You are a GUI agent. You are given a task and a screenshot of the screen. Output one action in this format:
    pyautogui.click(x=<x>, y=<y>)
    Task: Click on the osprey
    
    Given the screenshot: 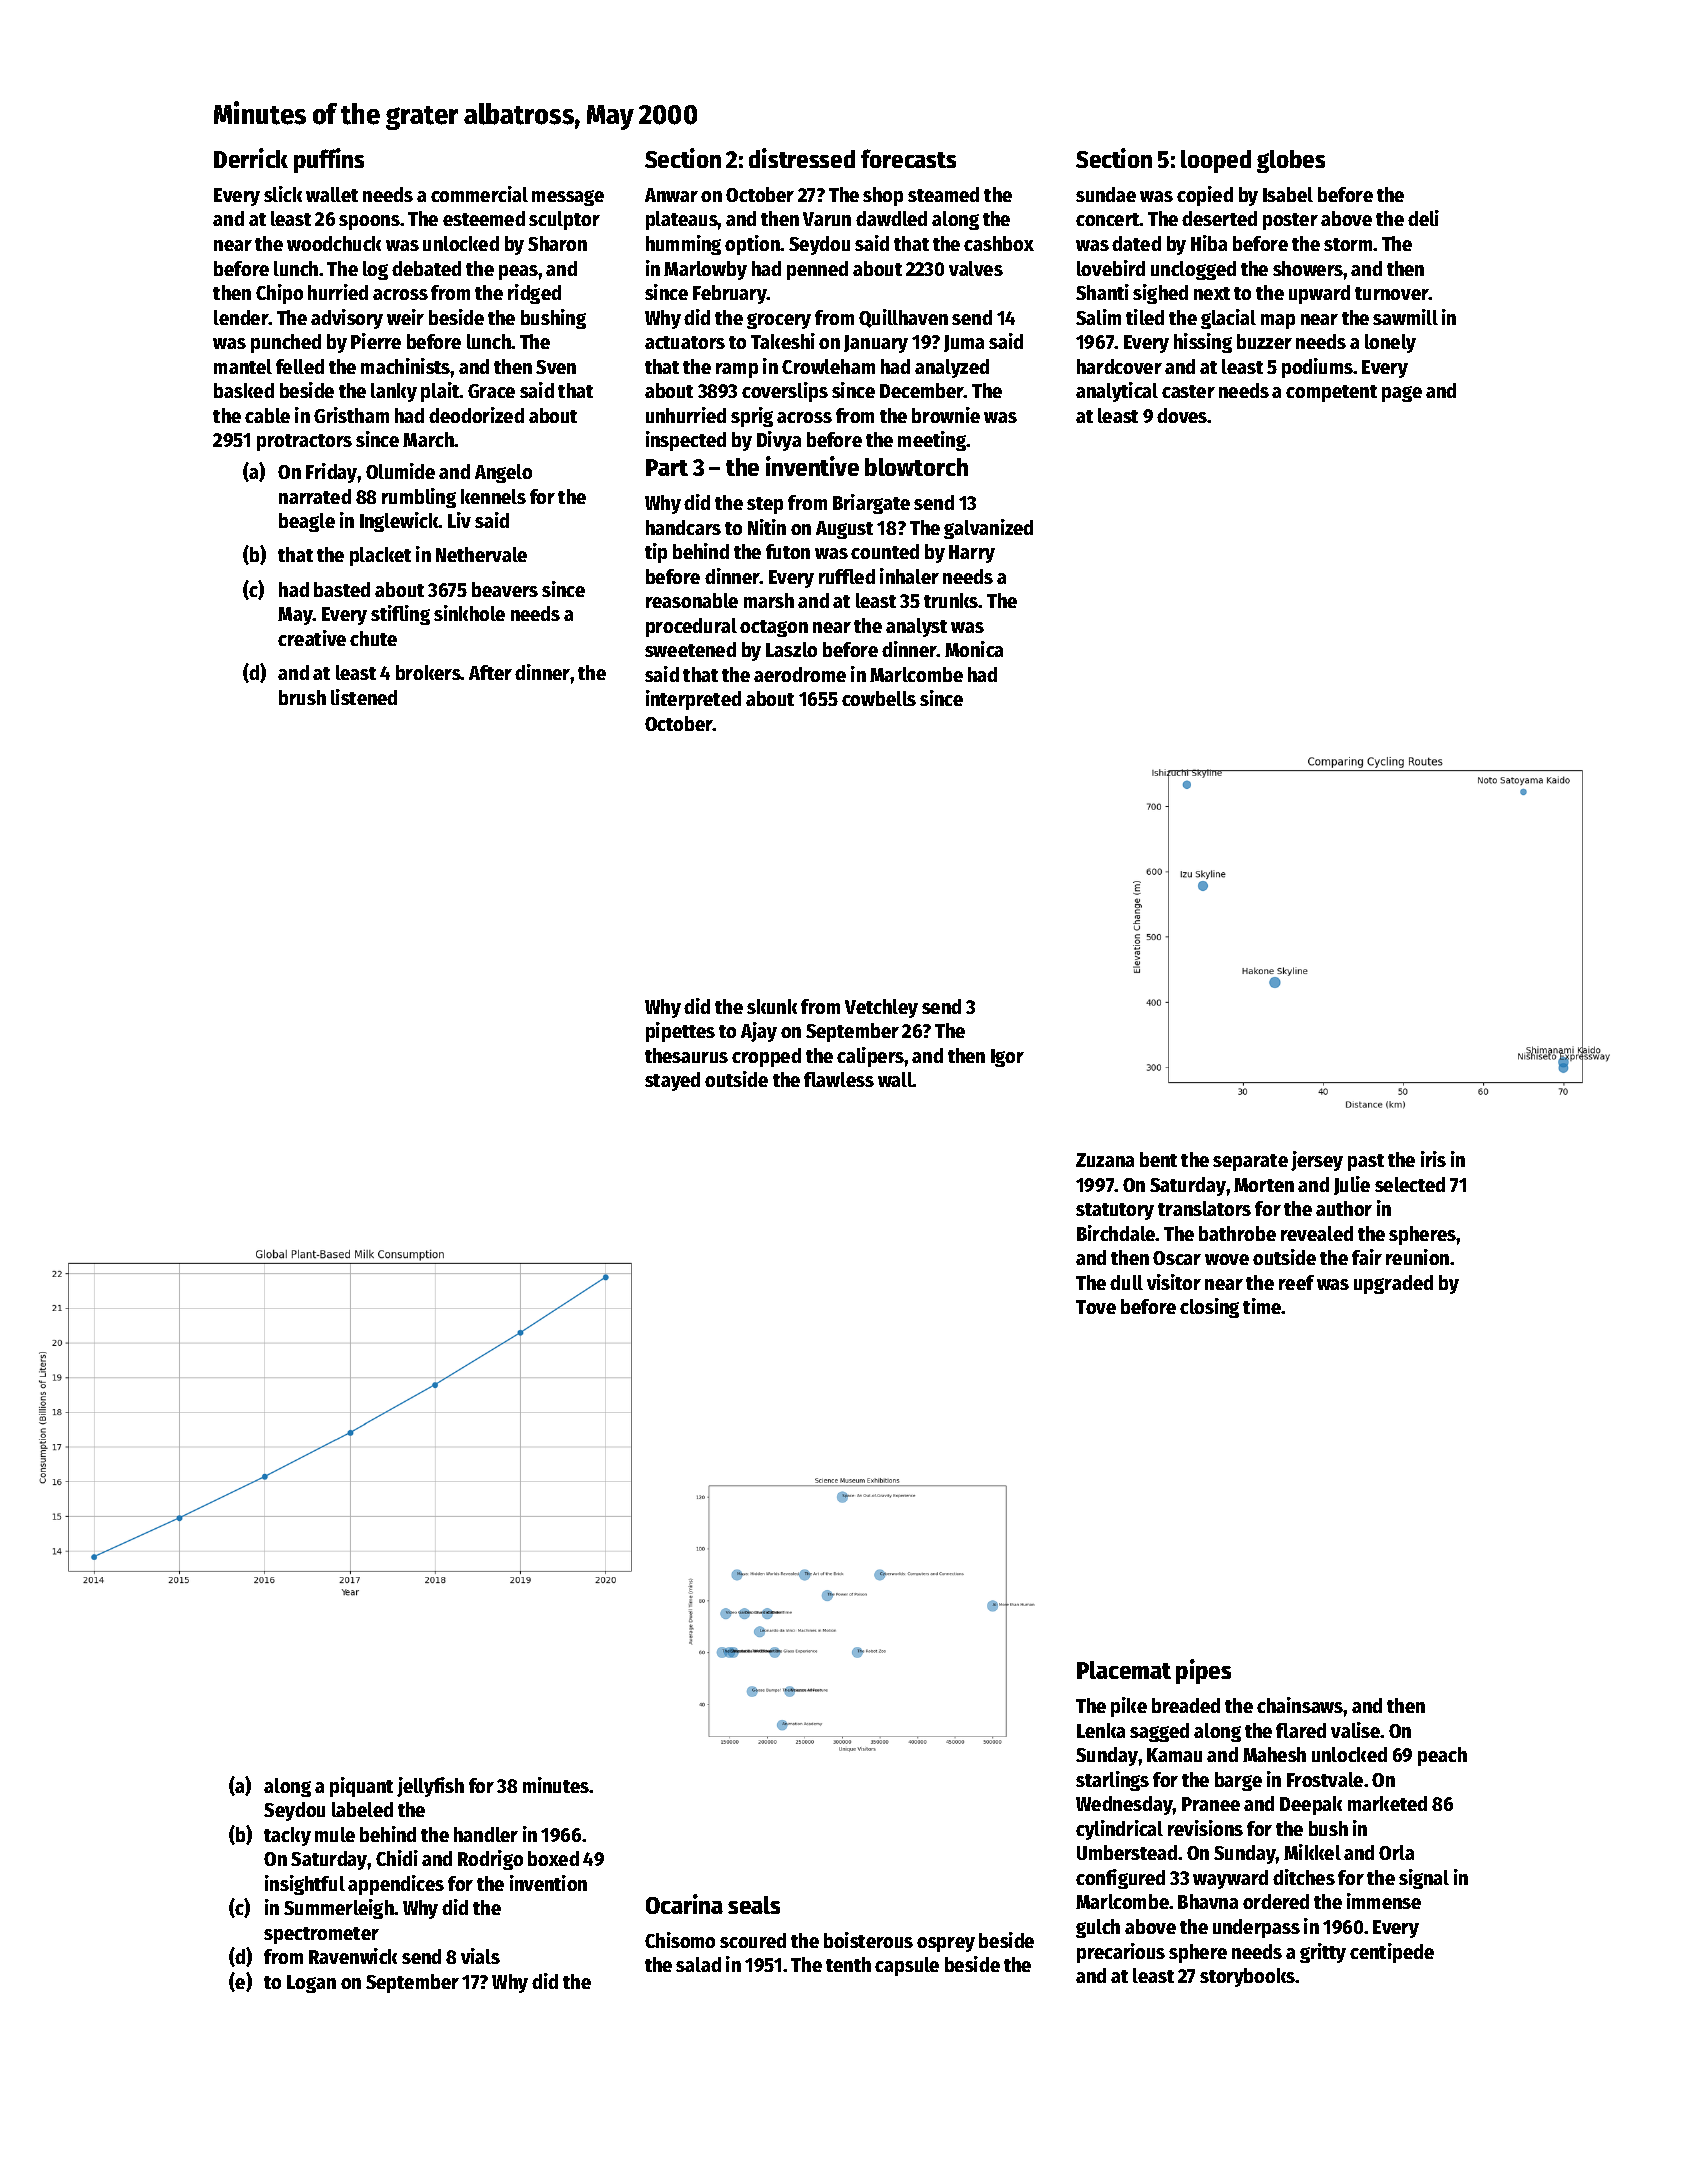 What is the action you would take?
    pyautogui.click(x=946, y=1944)
